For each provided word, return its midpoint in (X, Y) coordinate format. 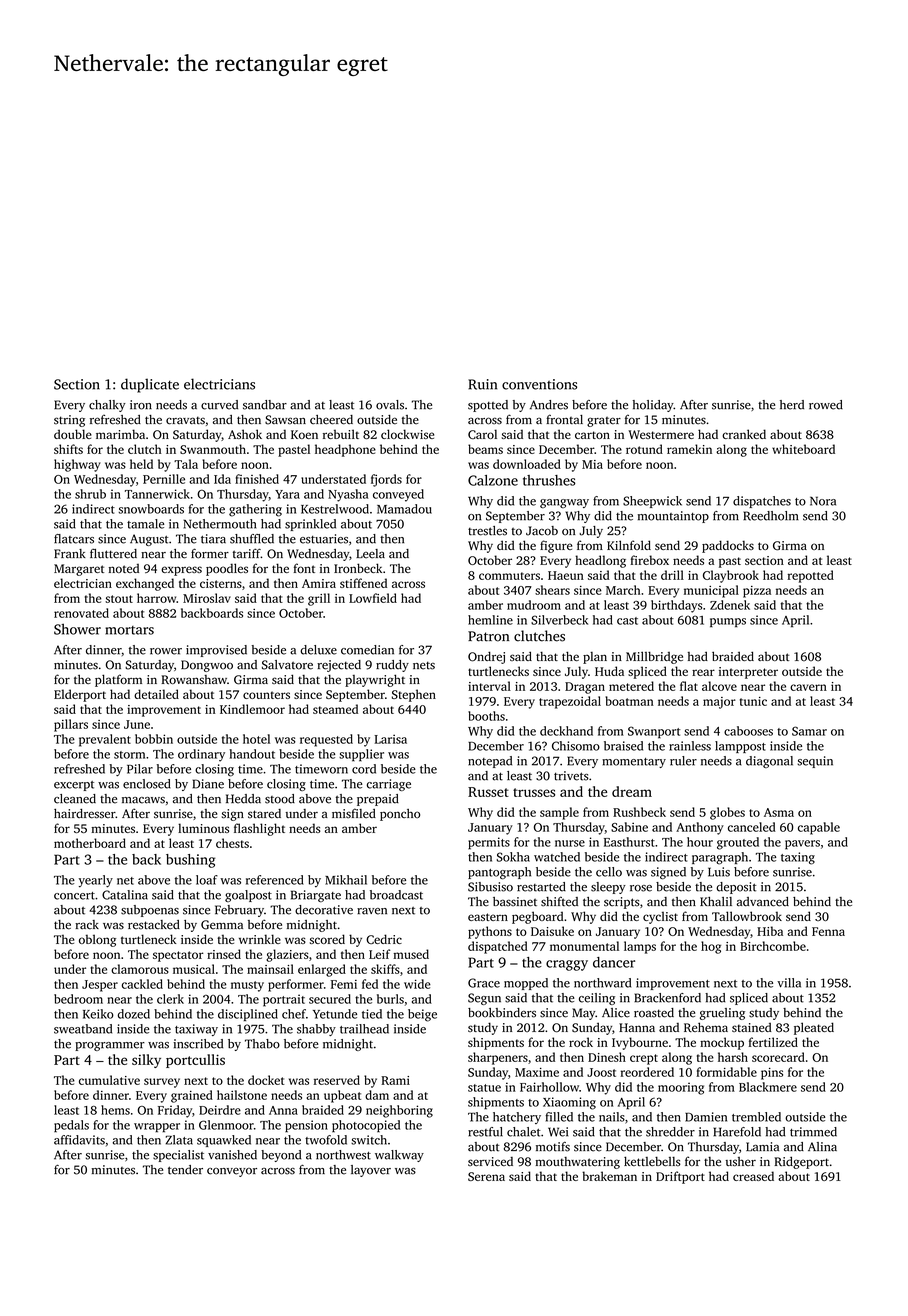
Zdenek (730, 605)
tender (185, 1170)
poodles (227, 569)
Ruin (482, 384)
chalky (107, 406)
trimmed (813, 1132)
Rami (395, 1080)
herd (792, 405)
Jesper (100, 986)
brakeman (609, 1176)
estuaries (324, 539)
